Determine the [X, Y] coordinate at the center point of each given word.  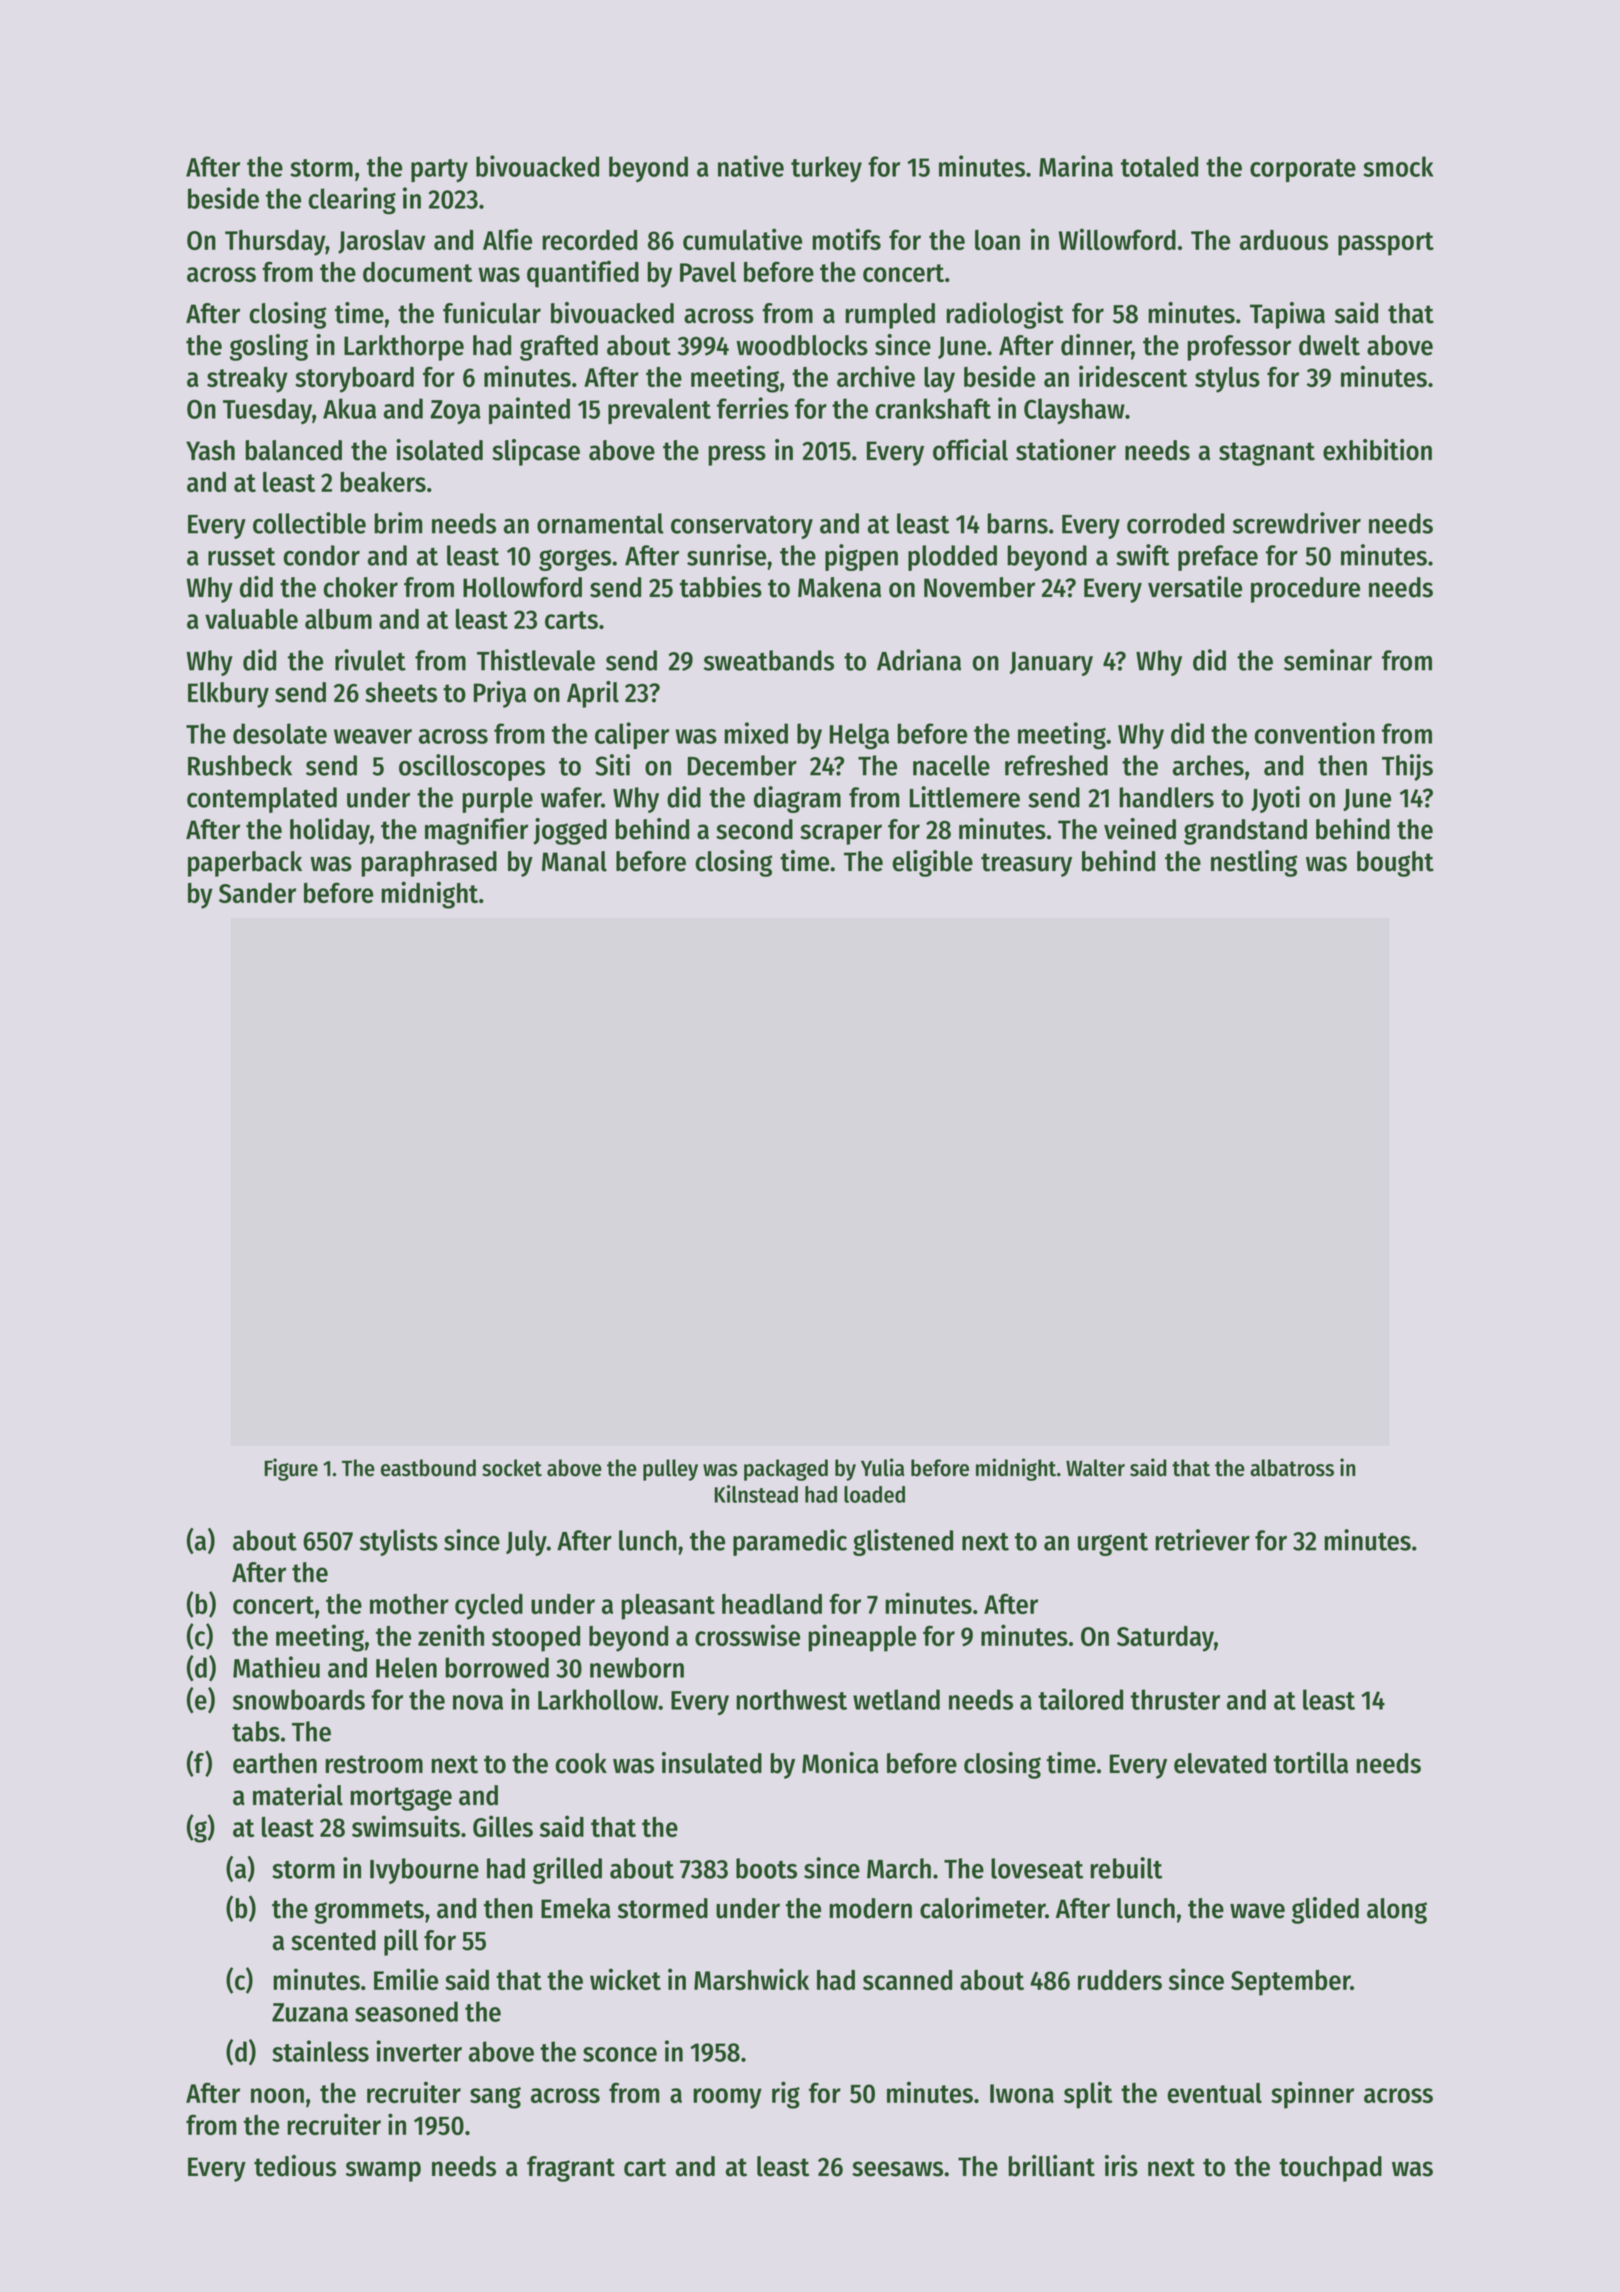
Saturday [1165, 1639]
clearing [352, 201]
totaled [1159, 166]
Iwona [1022, 2093]
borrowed [497, 1667]
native [751, 166]
